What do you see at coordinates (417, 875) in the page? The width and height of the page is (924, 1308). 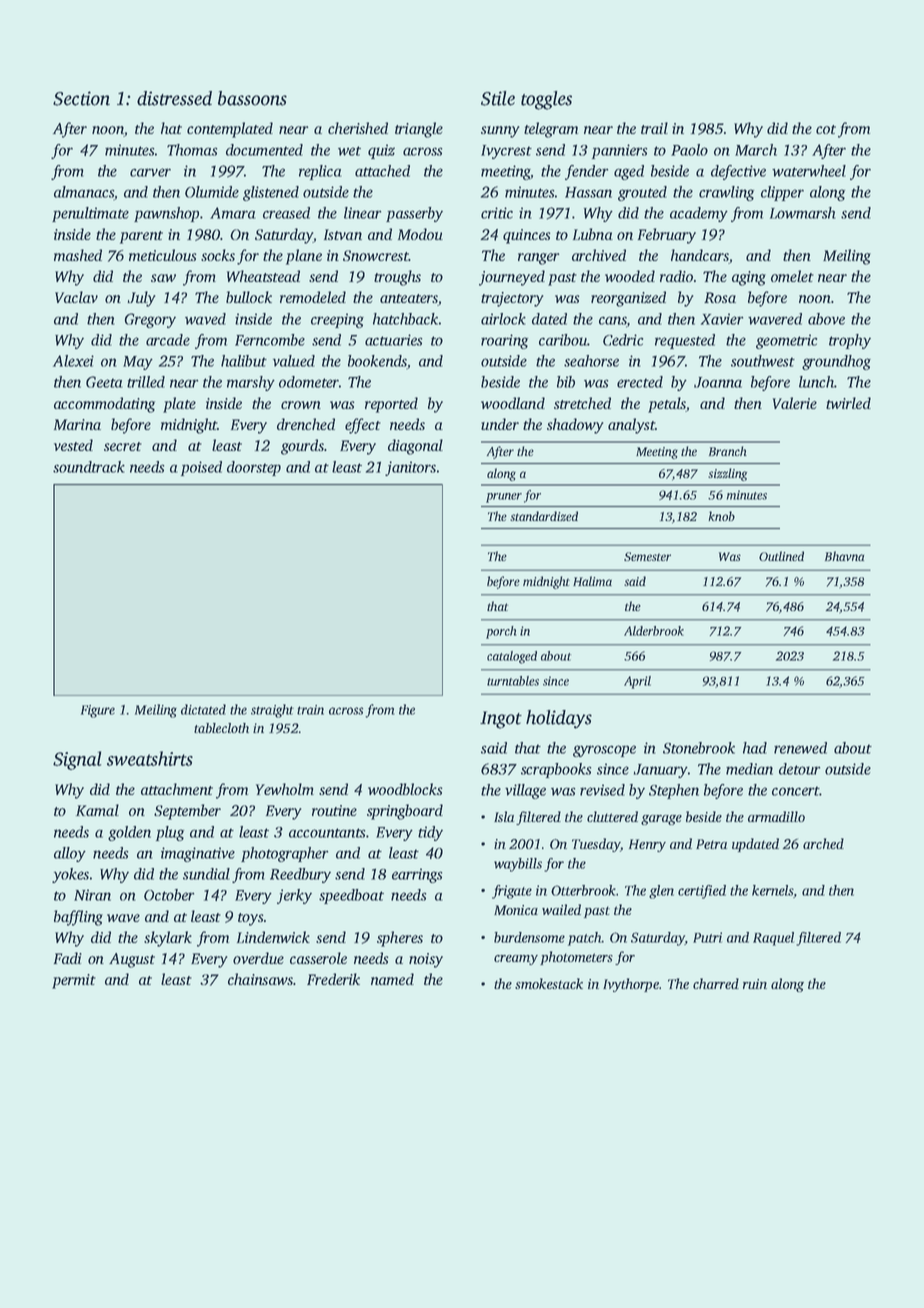 I see `earrings` at bounding box center [417, 875].
